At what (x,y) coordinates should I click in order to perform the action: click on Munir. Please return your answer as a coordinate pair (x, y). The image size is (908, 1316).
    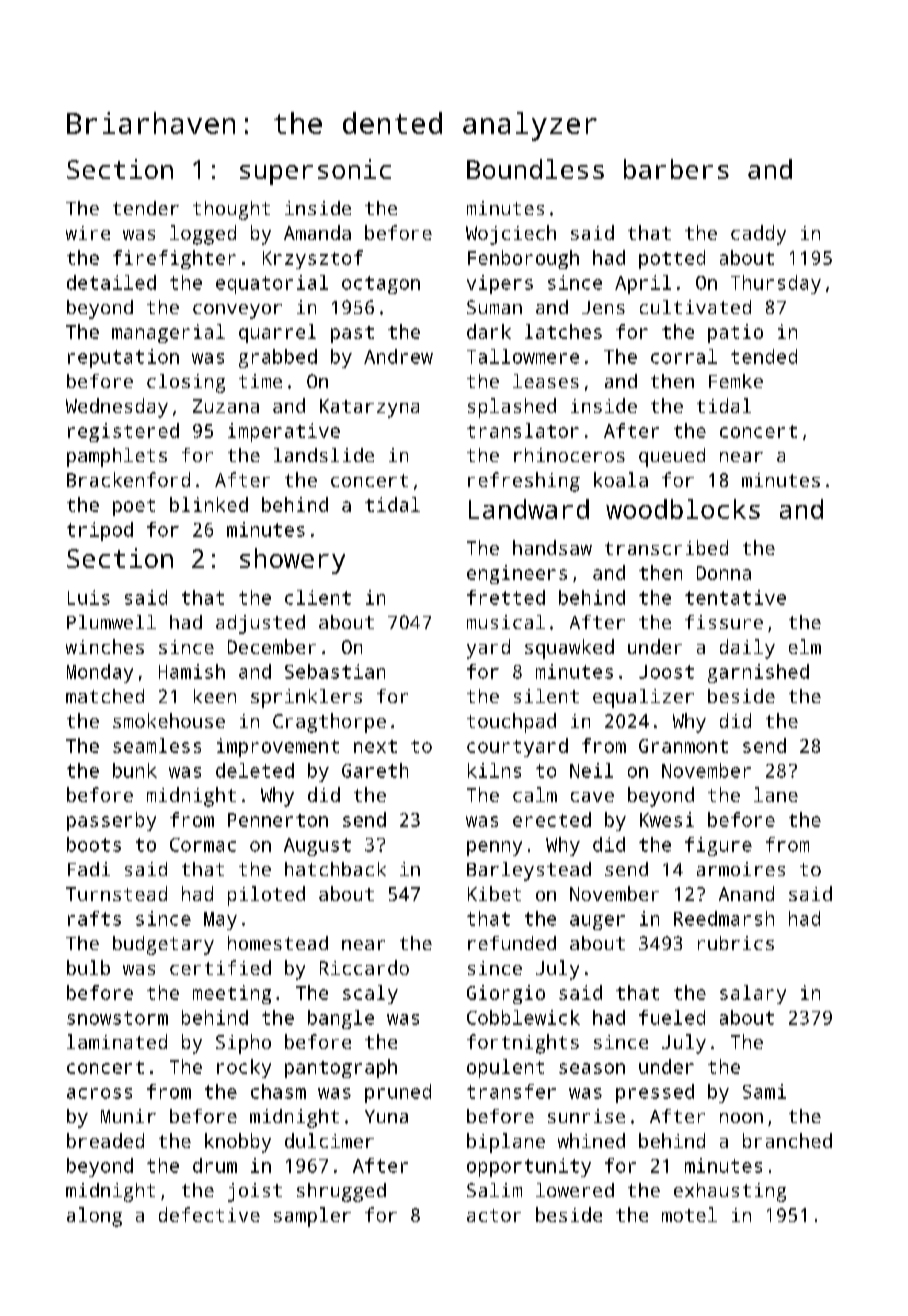
    Looking at the image, I should click on (128, 1116).
